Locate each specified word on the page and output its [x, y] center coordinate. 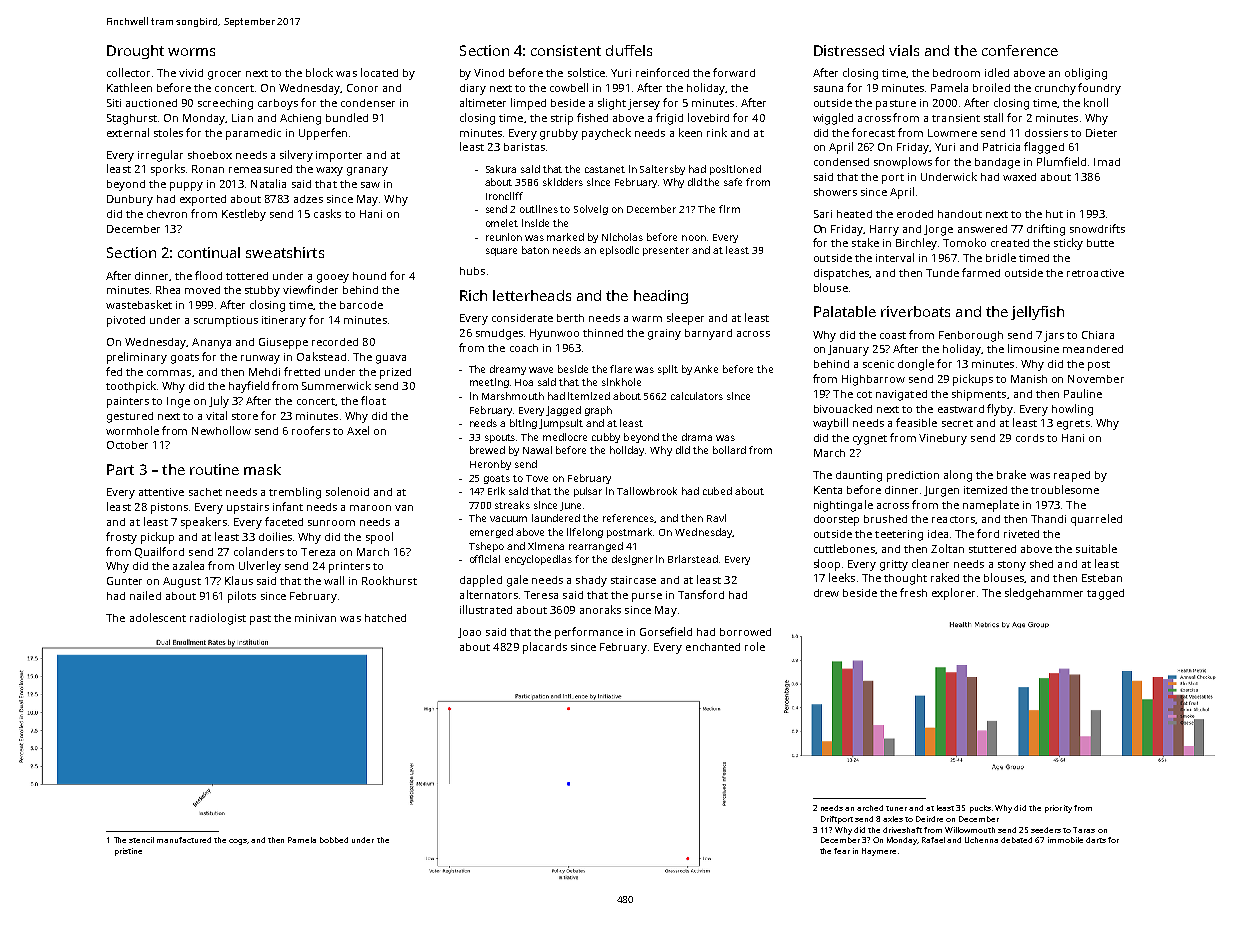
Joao [469, 633]
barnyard [708, 334]
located [379, 72]
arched [870, 808]
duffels [629, 50]
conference [1020, 50]
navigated [901, 395]
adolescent [158, 617]
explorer [953, 594]
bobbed [334, 840]
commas [169, 373]
